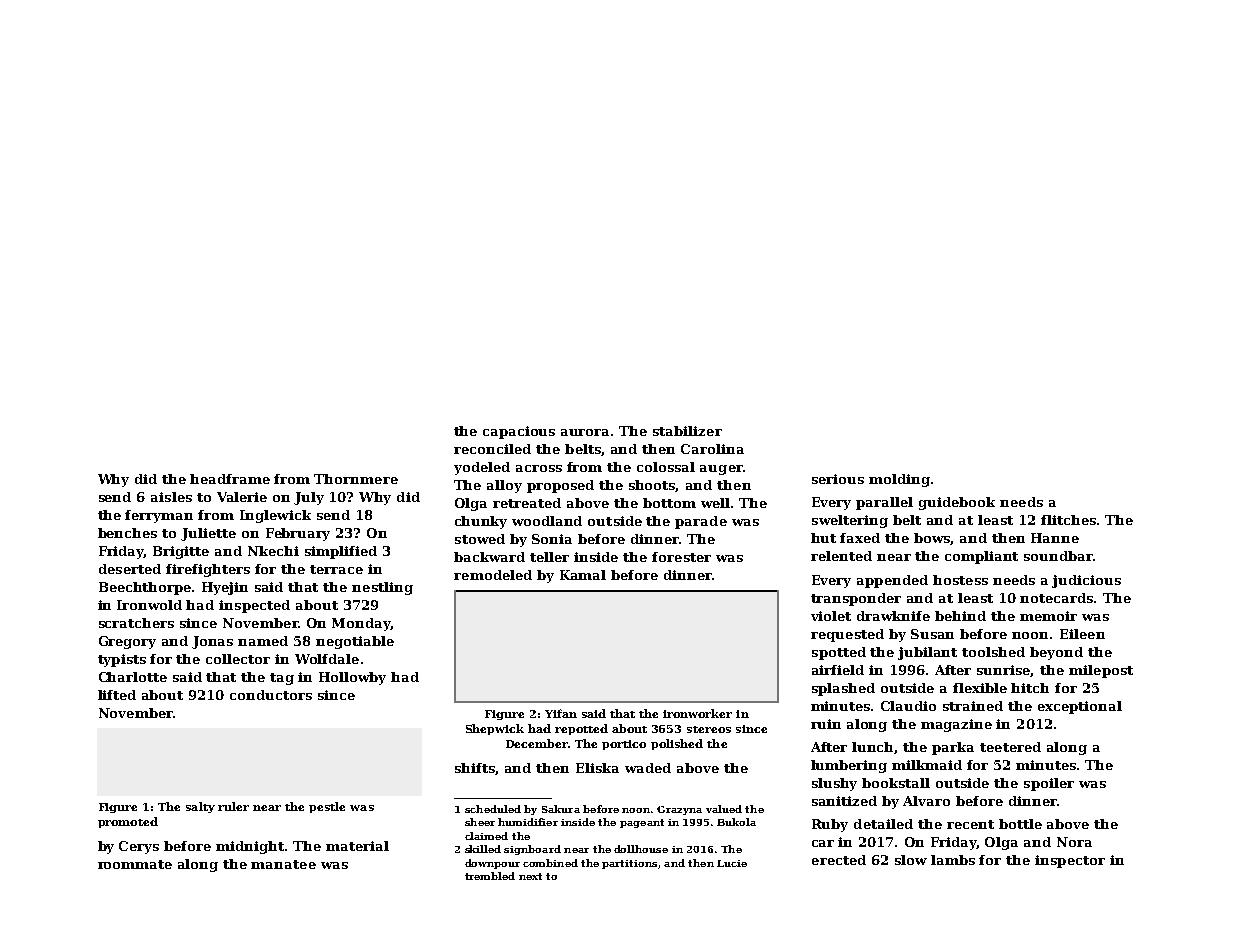  I want to click on typists, so click(122, 660).
